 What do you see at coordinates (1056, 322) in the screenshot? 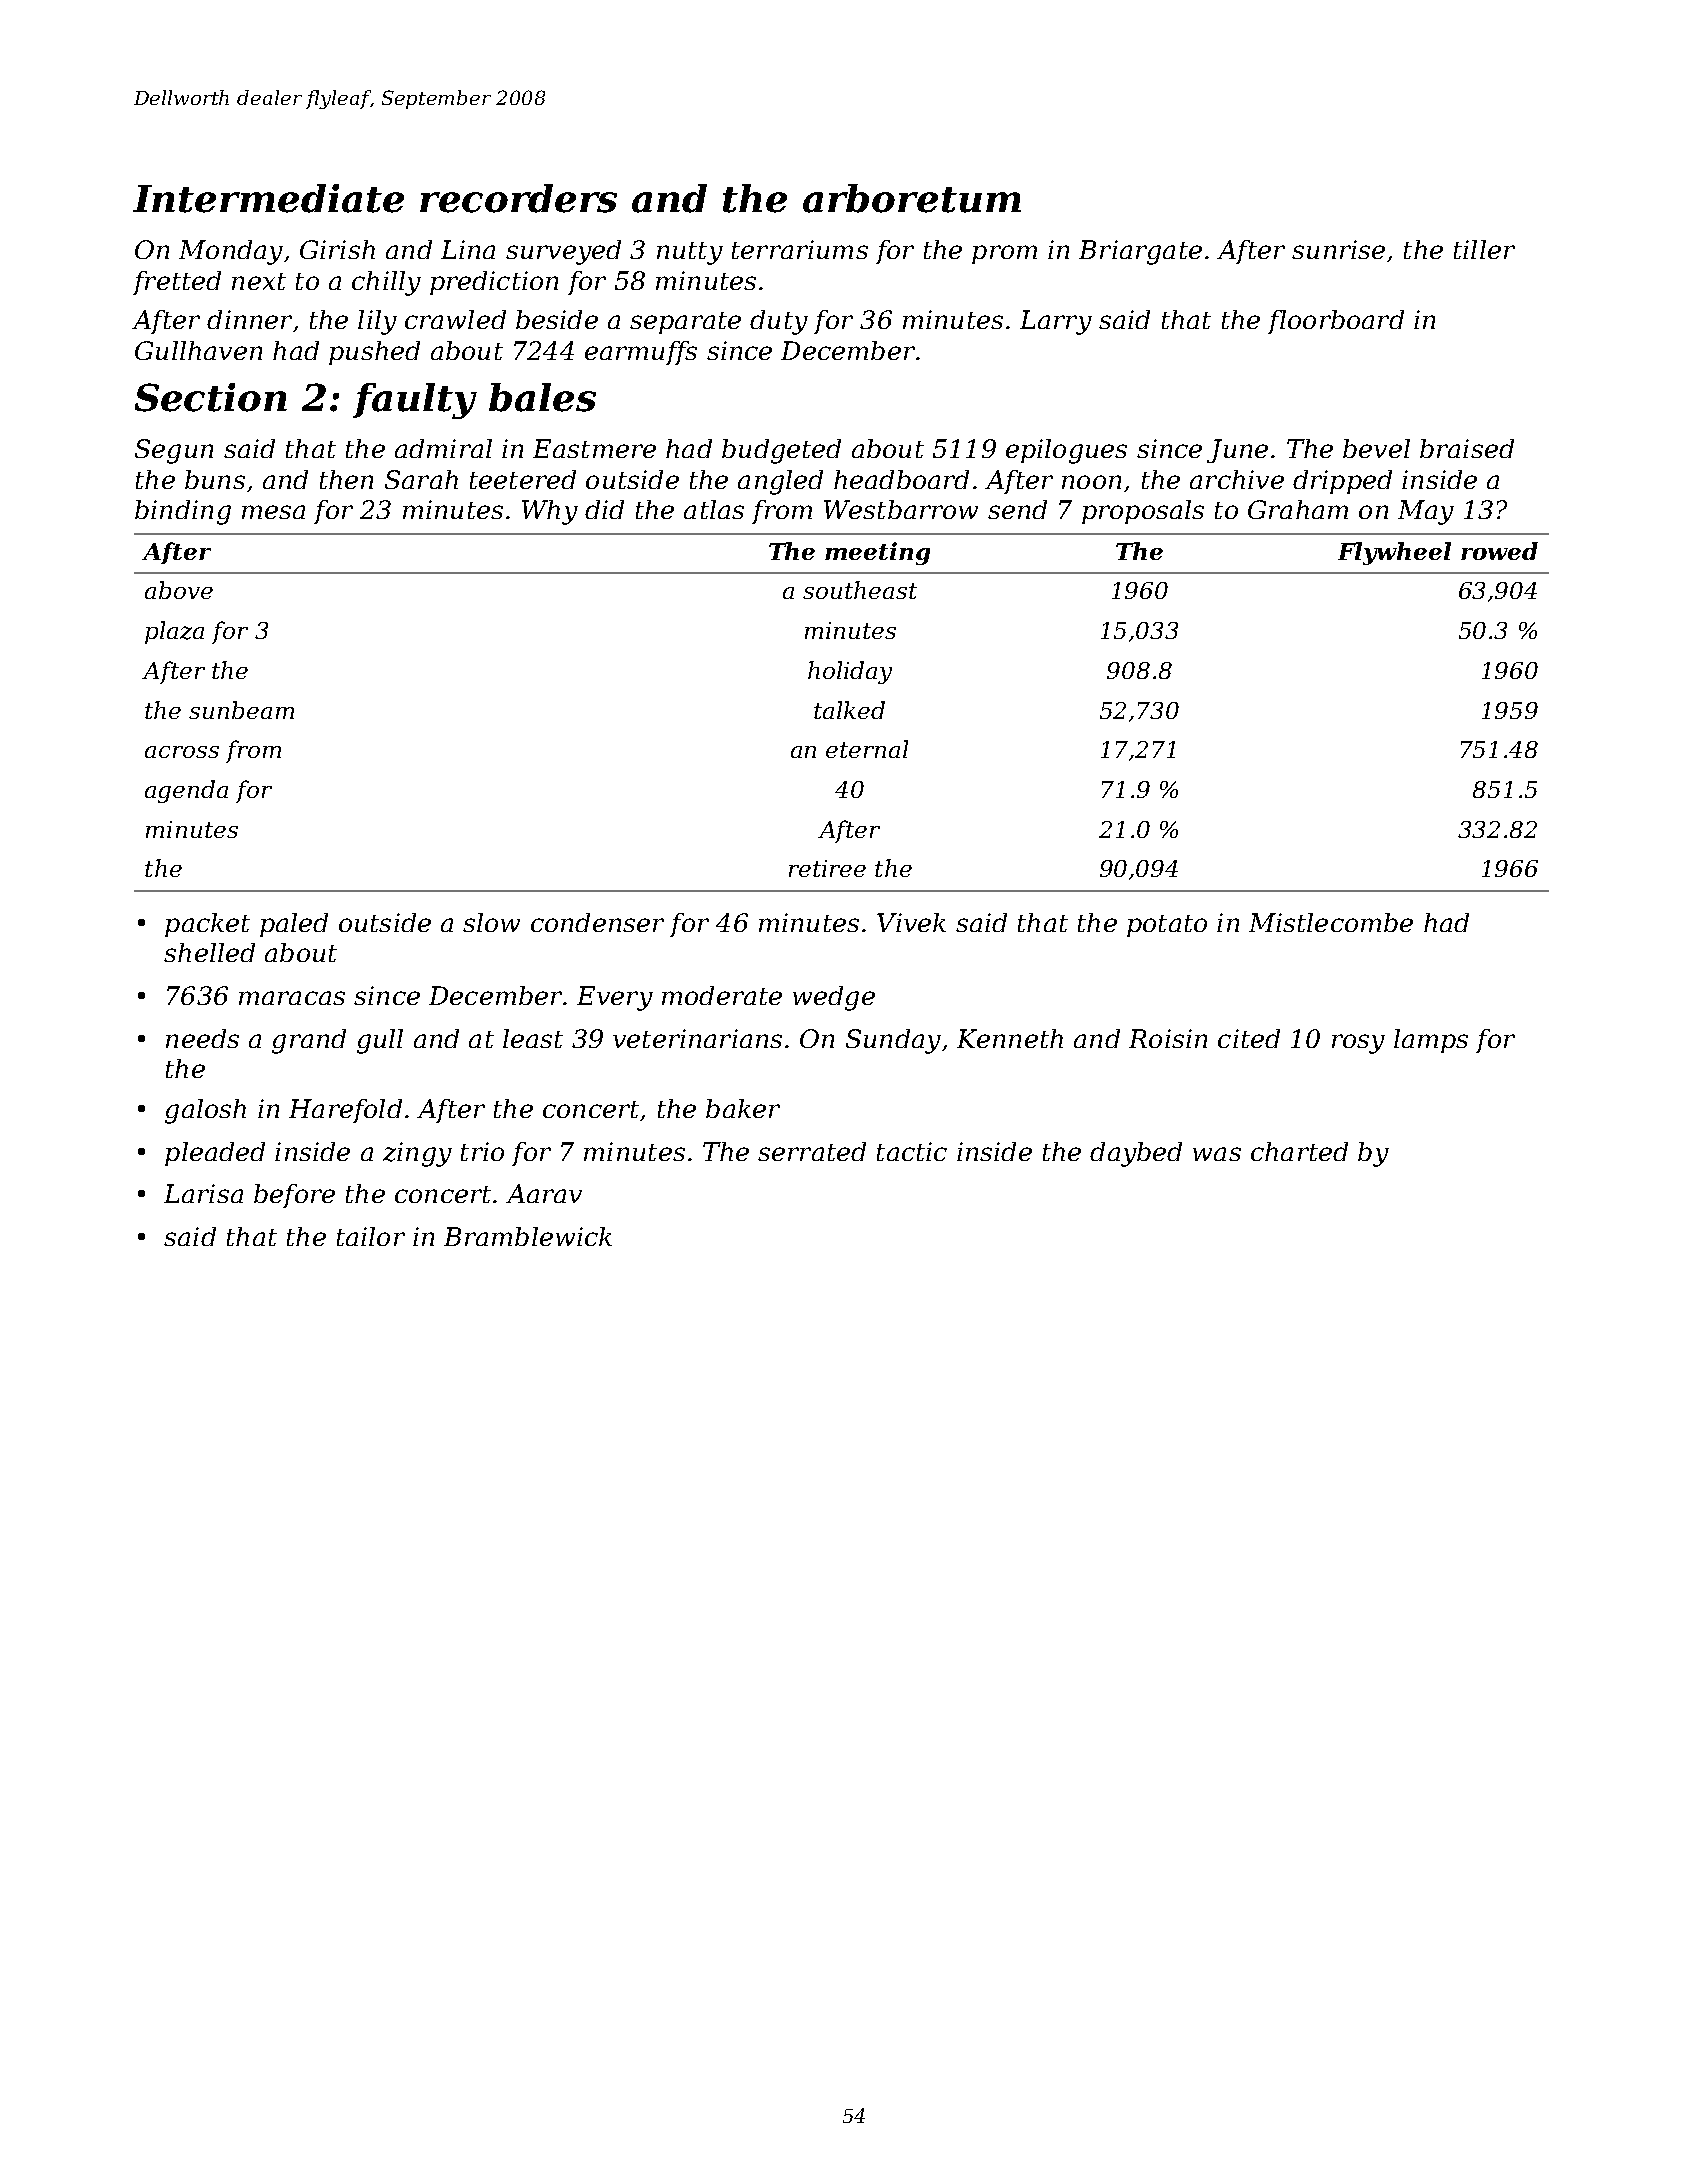
I see `Larry` at bounding box center [1056, 322].
